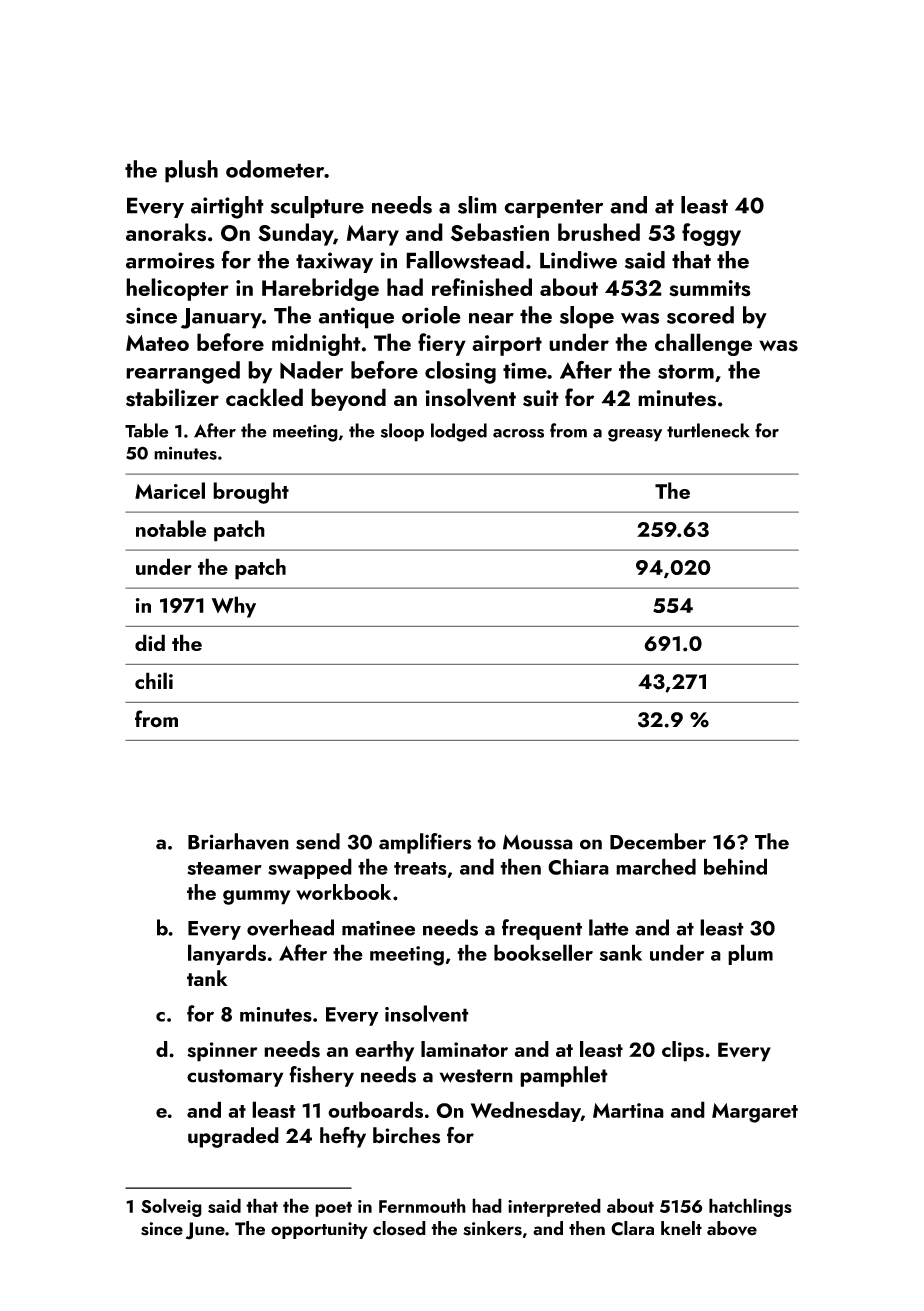 Image resolution: width=924 pixels, height=1311 pixels. What do you see at coordinates (703, 344) in the screenshot?
I see `challenge` at bounding box center [703, 344].
